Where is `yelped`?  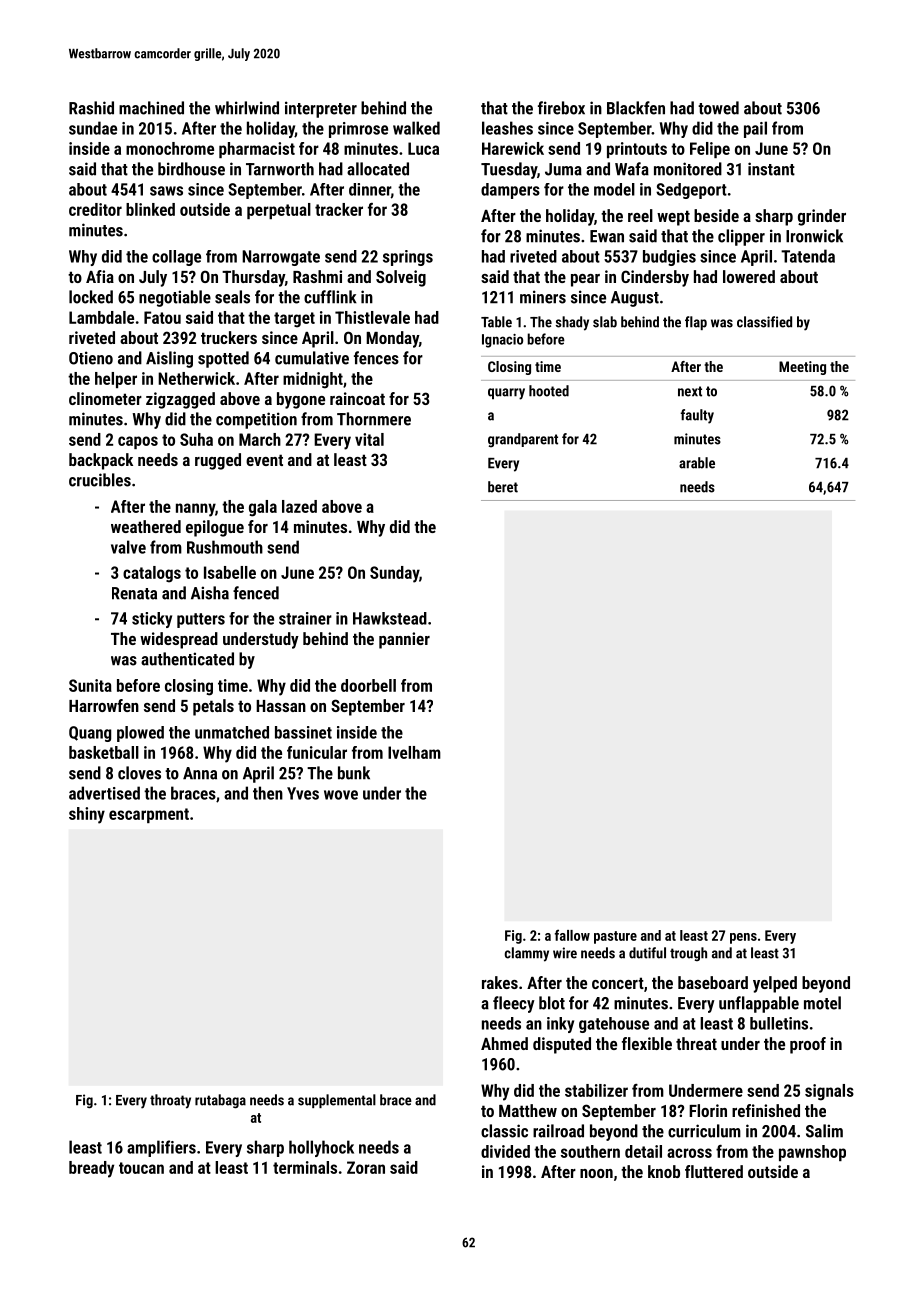
yelped is located at coordinates (775, 984).
